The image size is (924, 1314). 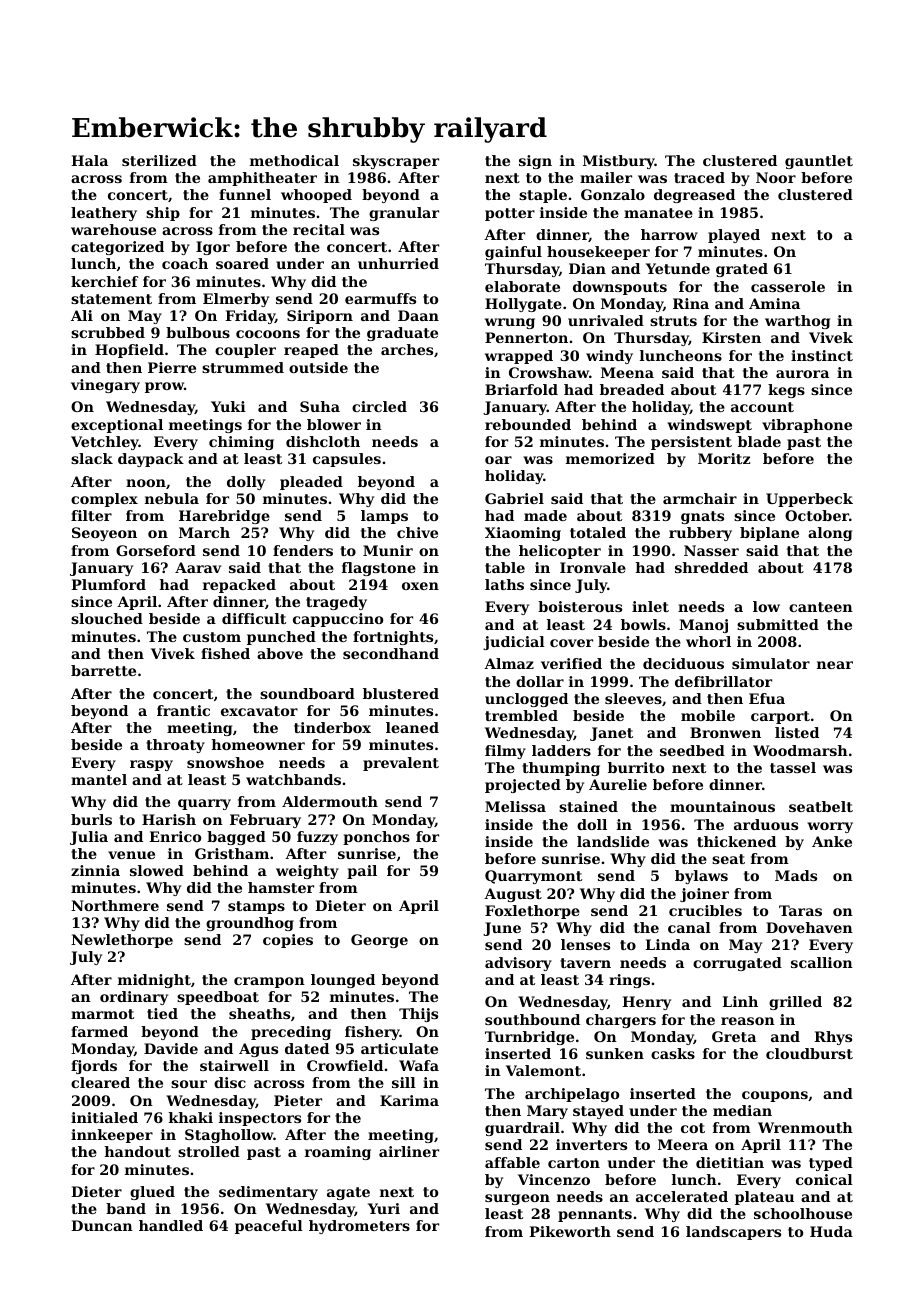 What do you see at coordinates (722, 806) in the page?
I see `mountainous` at bounding box center [722, 806].
